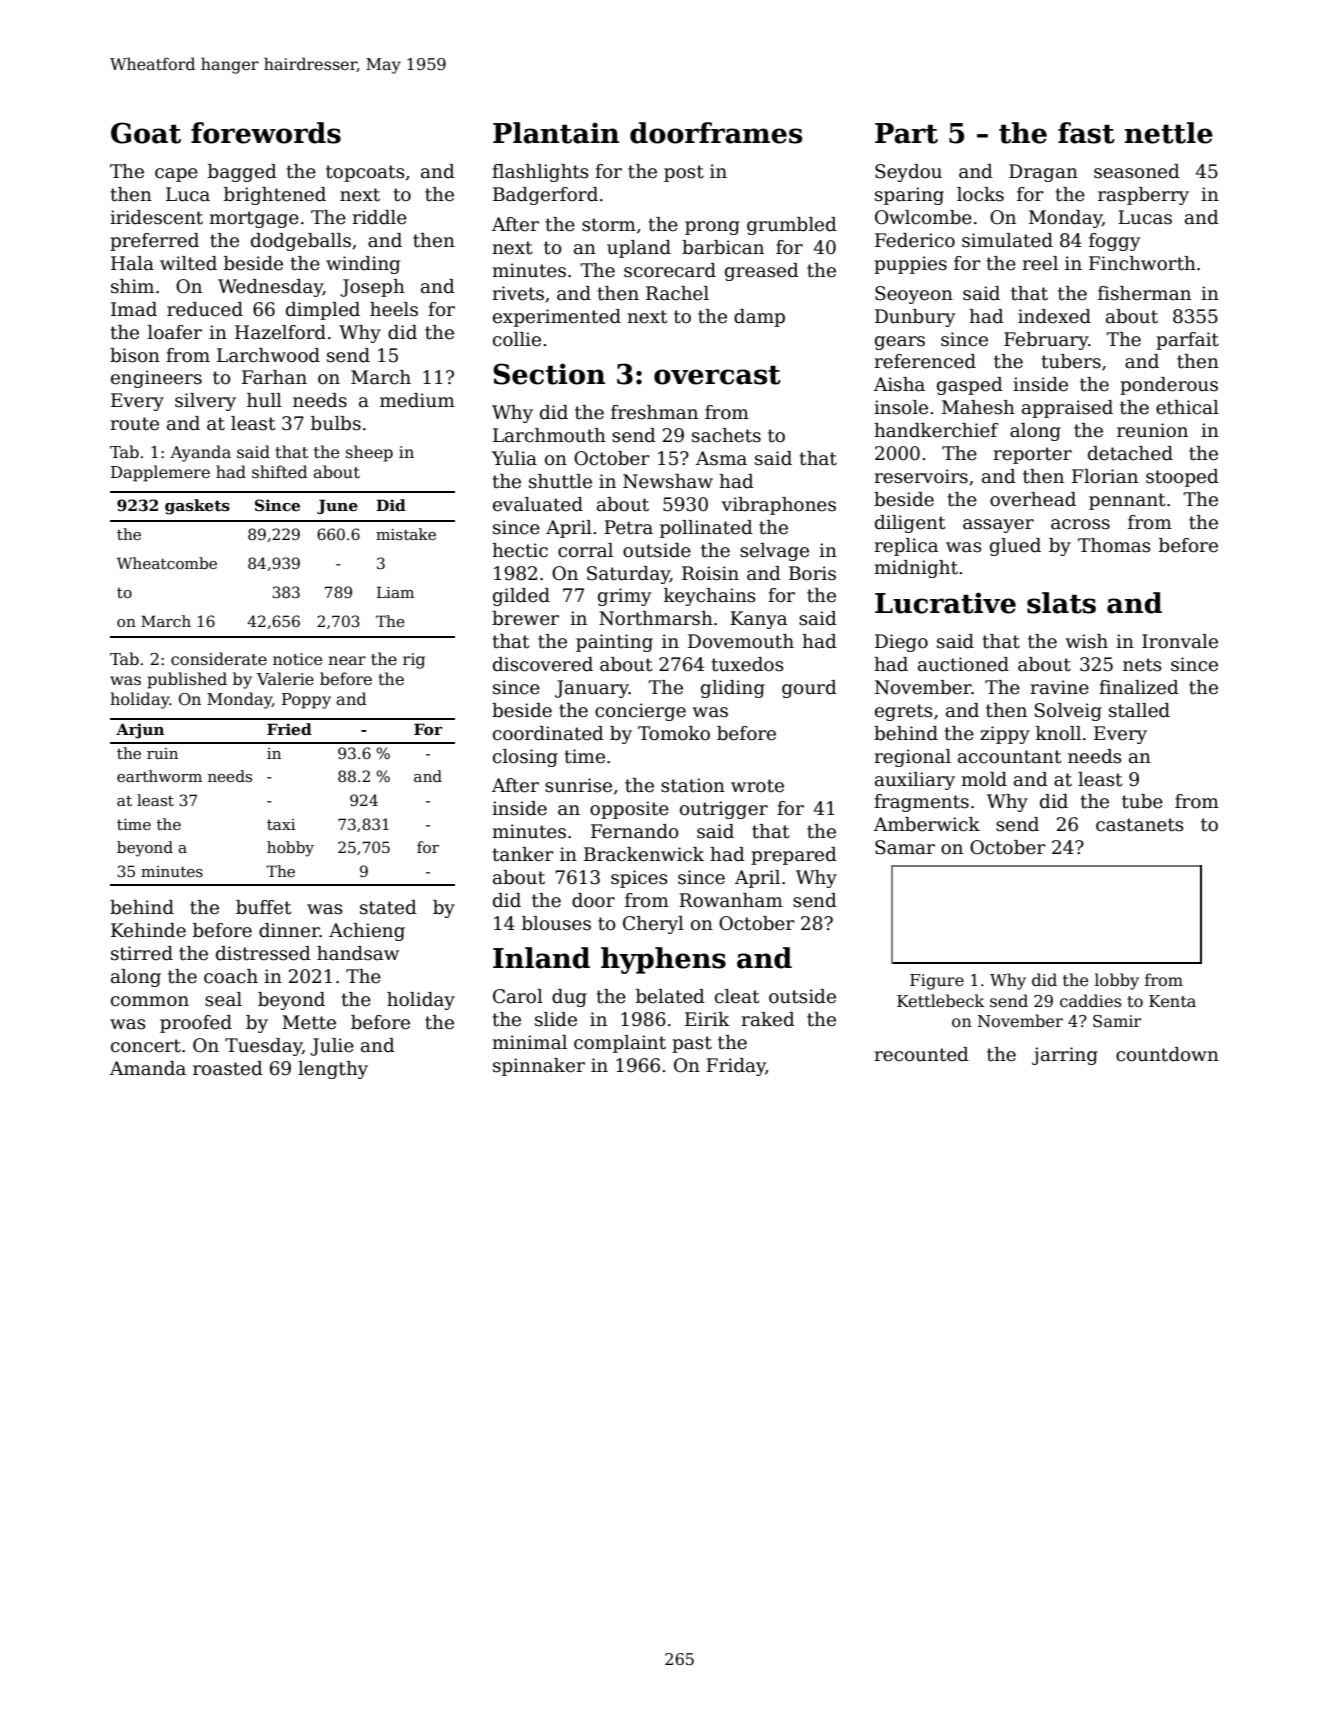 Image resolution: width=1329 pixels, height=1720 pixels. What do you see at coordinates (231, 976) in the screenshot?
I see `coach` at bounding box center [231, 976].
